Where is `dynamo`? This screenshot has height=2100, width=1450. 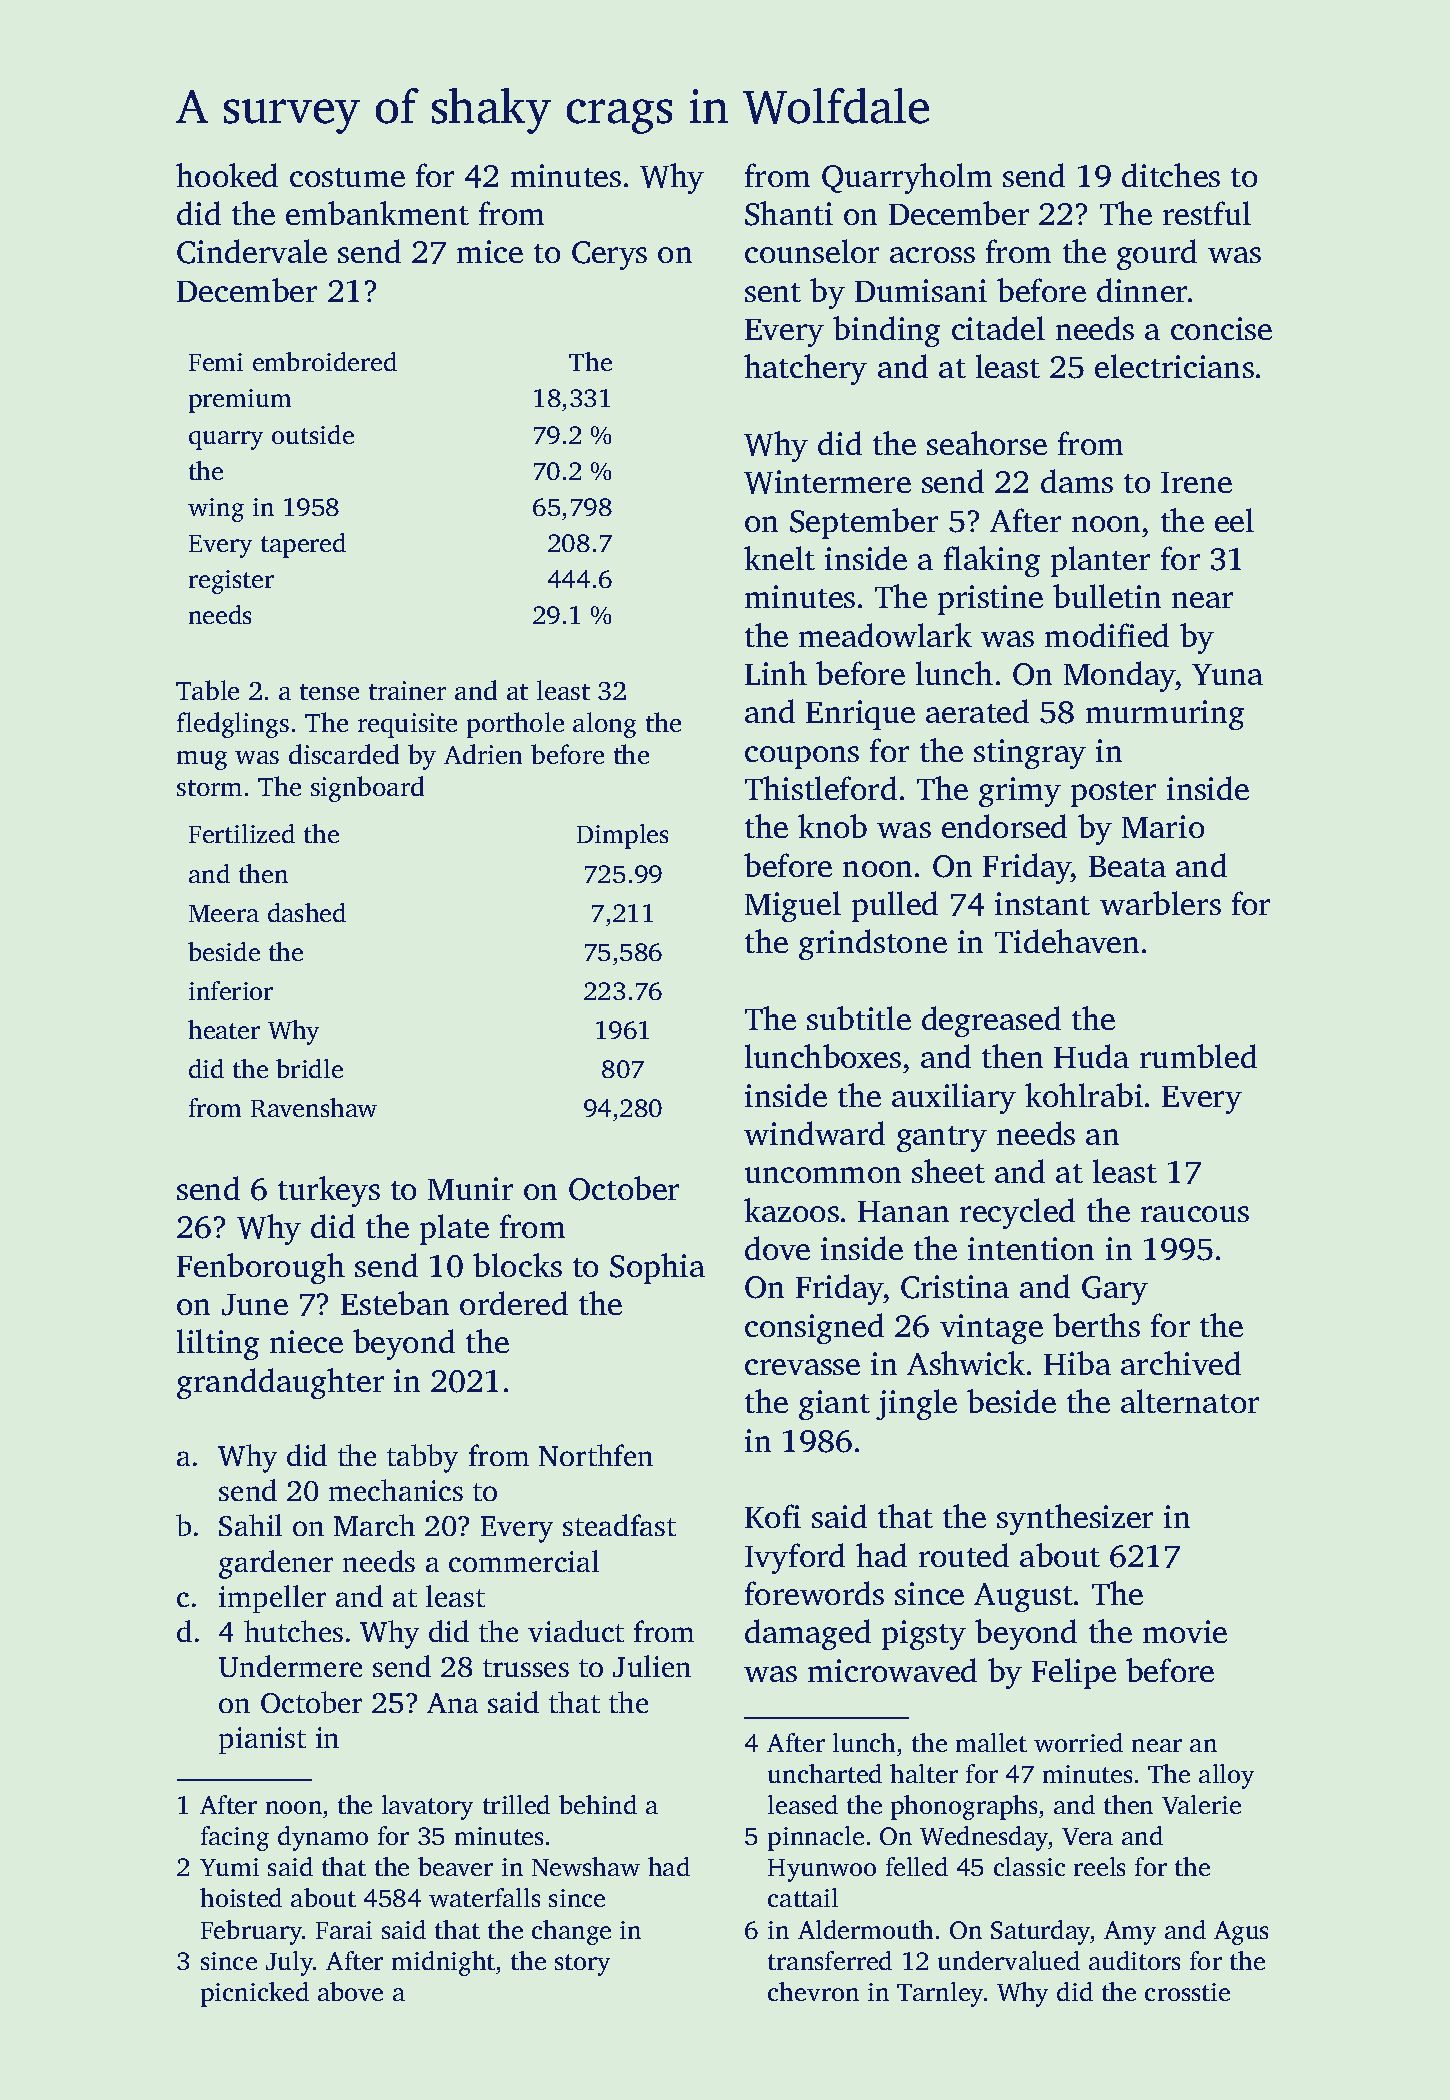 dynamo is located at coordinates (323, 1838).
